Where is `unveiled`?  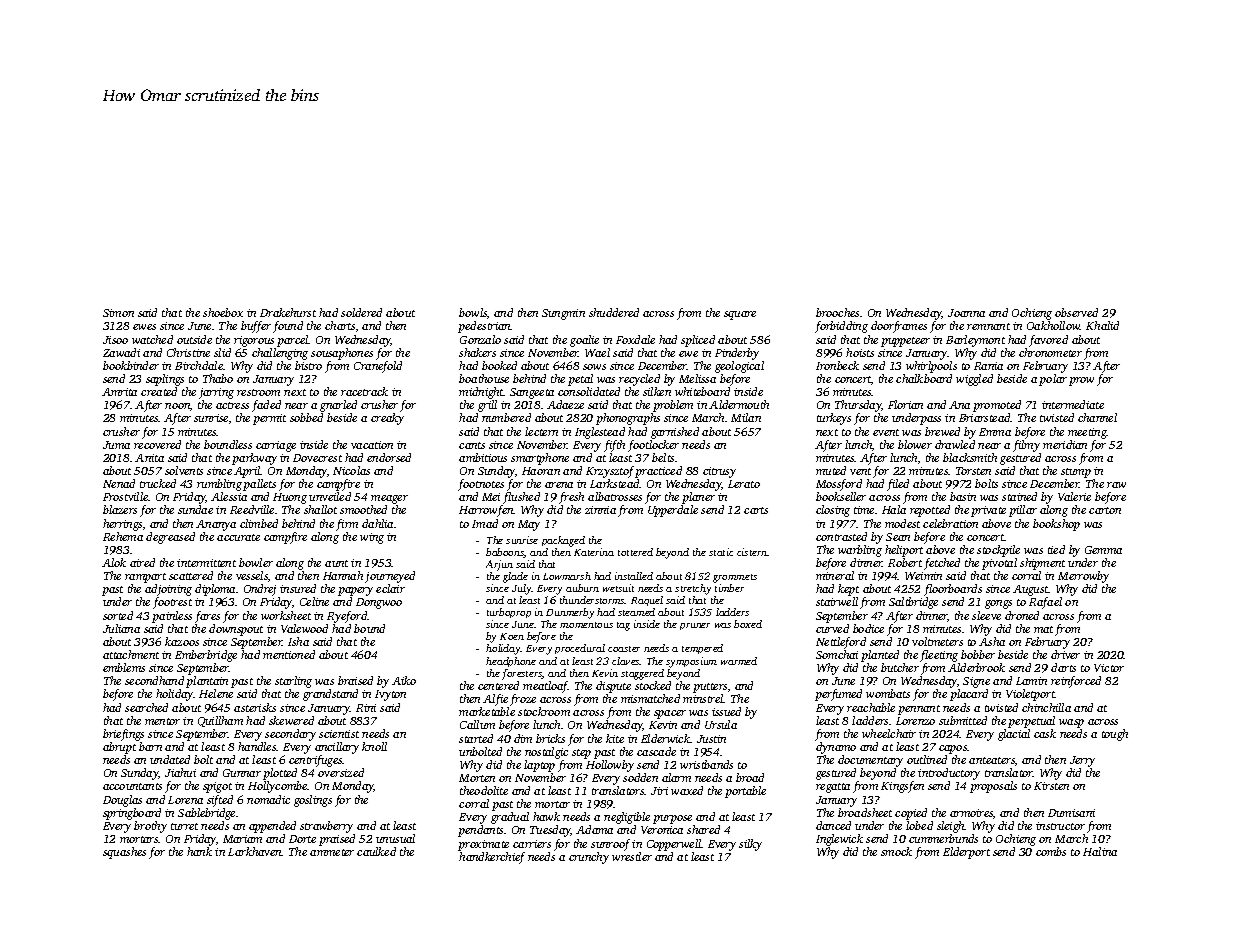 unveiled is located at coordinates (330, 496).
